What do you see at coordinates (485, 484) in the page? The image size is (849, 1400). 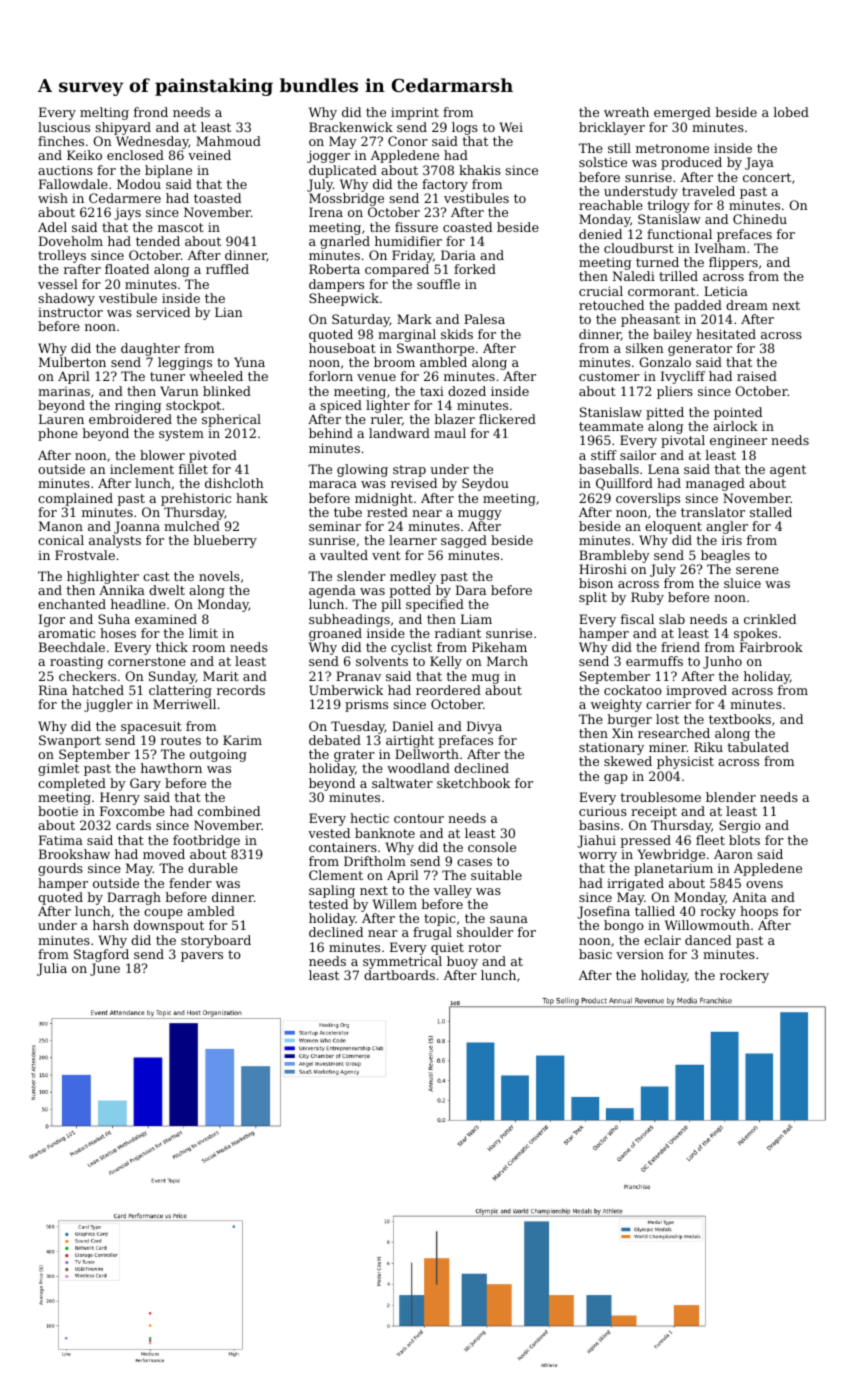 I see `Seydou` at bounding box center [485, 484].
